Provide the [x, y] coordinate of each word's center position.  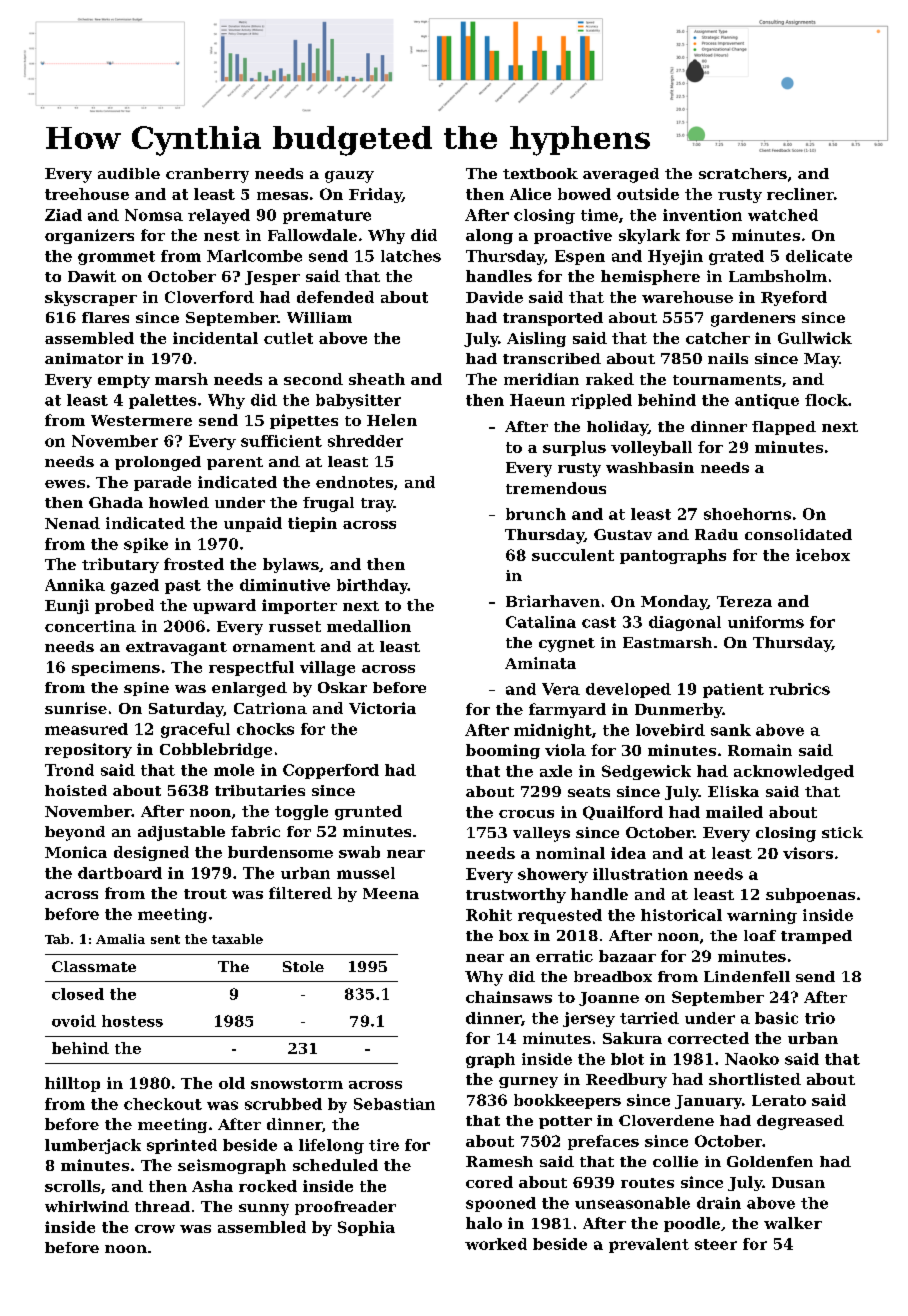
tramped [816, 937]
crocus [526, 814]
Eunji [67, 606]
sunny [264, 1210]
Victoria [382, 708]
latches [411, 256]
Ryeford [794, 298]
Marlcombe [254, 256]
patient [733, 690]
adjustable [181, 833]
